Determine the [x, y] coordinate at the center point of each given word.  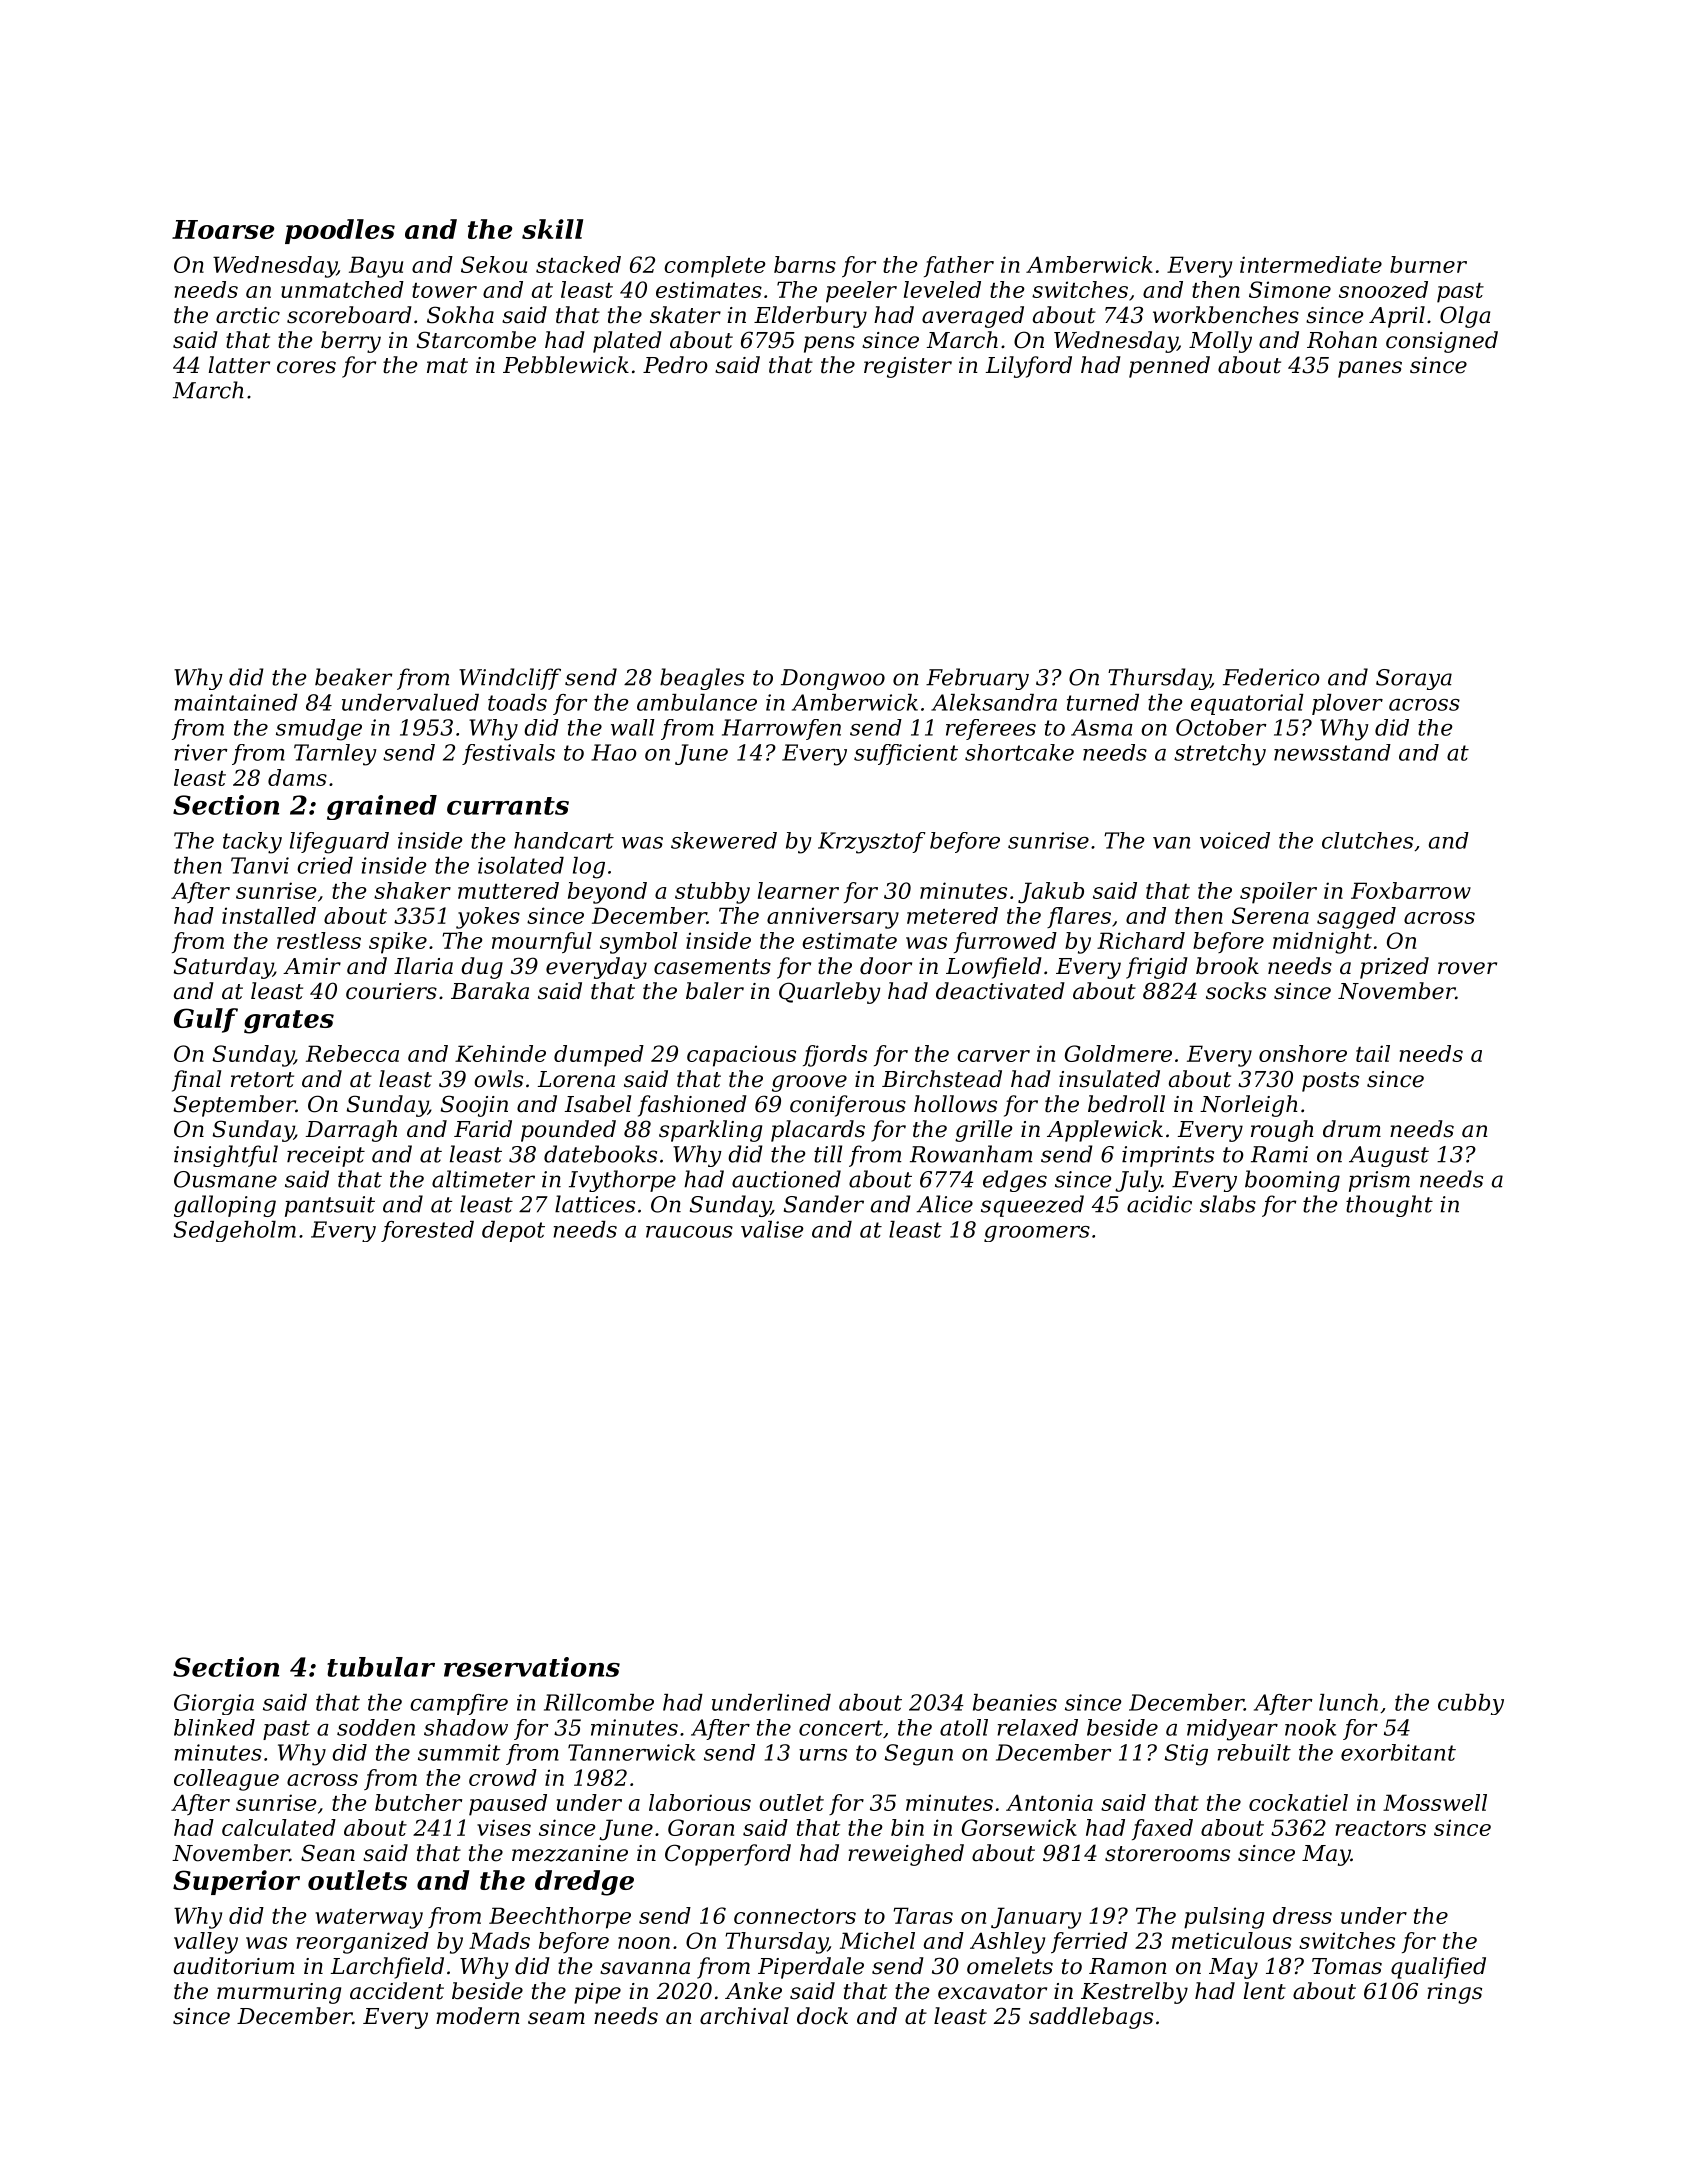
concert [841, 1728]
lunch [1348, 1702]
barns [805, 264]
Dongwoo [833, 679]
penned [1169, 367]
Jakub [1051, 893]
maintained [236, 702]
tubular [381, 1667]
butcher [418, 1802]
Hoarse [223, 229]
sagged [1356, 918]
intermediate [1311, 264]
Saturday [223, 968]
